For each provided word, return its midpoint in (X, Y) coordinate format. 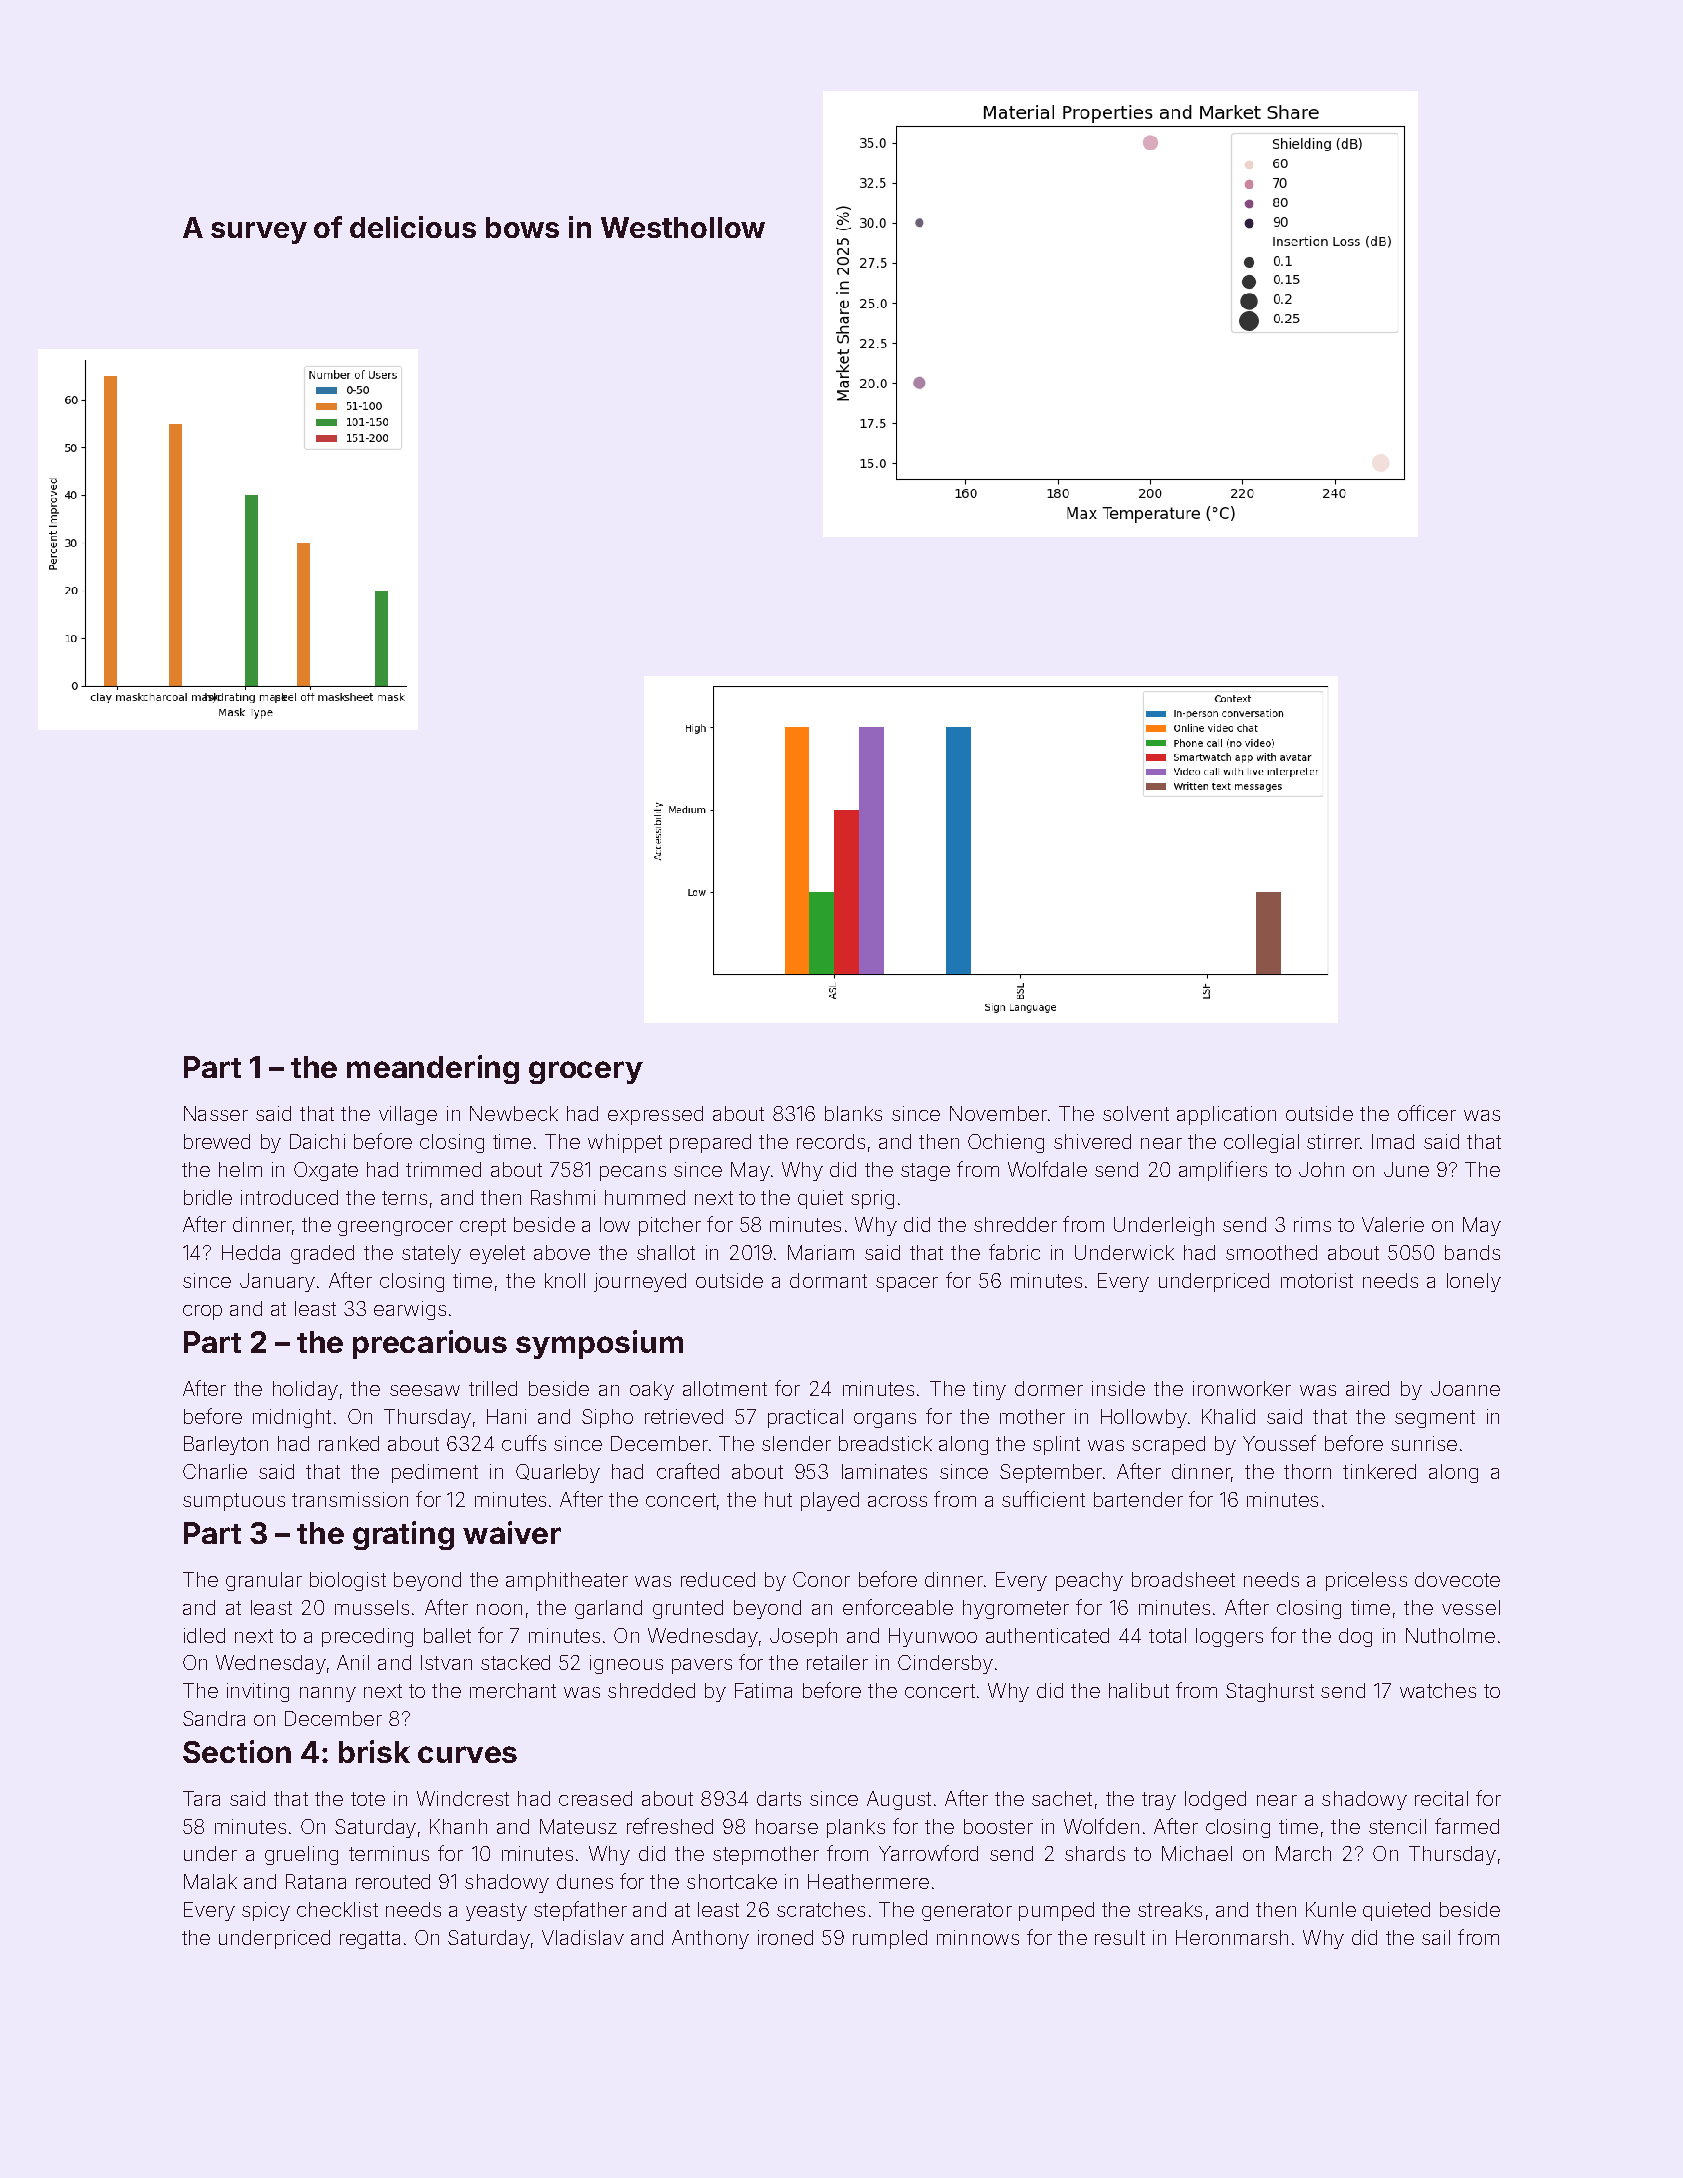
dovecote (1457, 1579)
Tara (201, 1798)
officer (1427, 1113)
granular (264, 1581)
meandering (433, 1069)
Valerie (1393, 1224)
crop (202, 1312)
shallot (666, 1252)
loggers (1229, 1637)
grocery (586, 1072)
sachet (1062, 1798)
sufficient (1043, 1499)
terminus (389, 1853)
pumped (1056, 1911)
